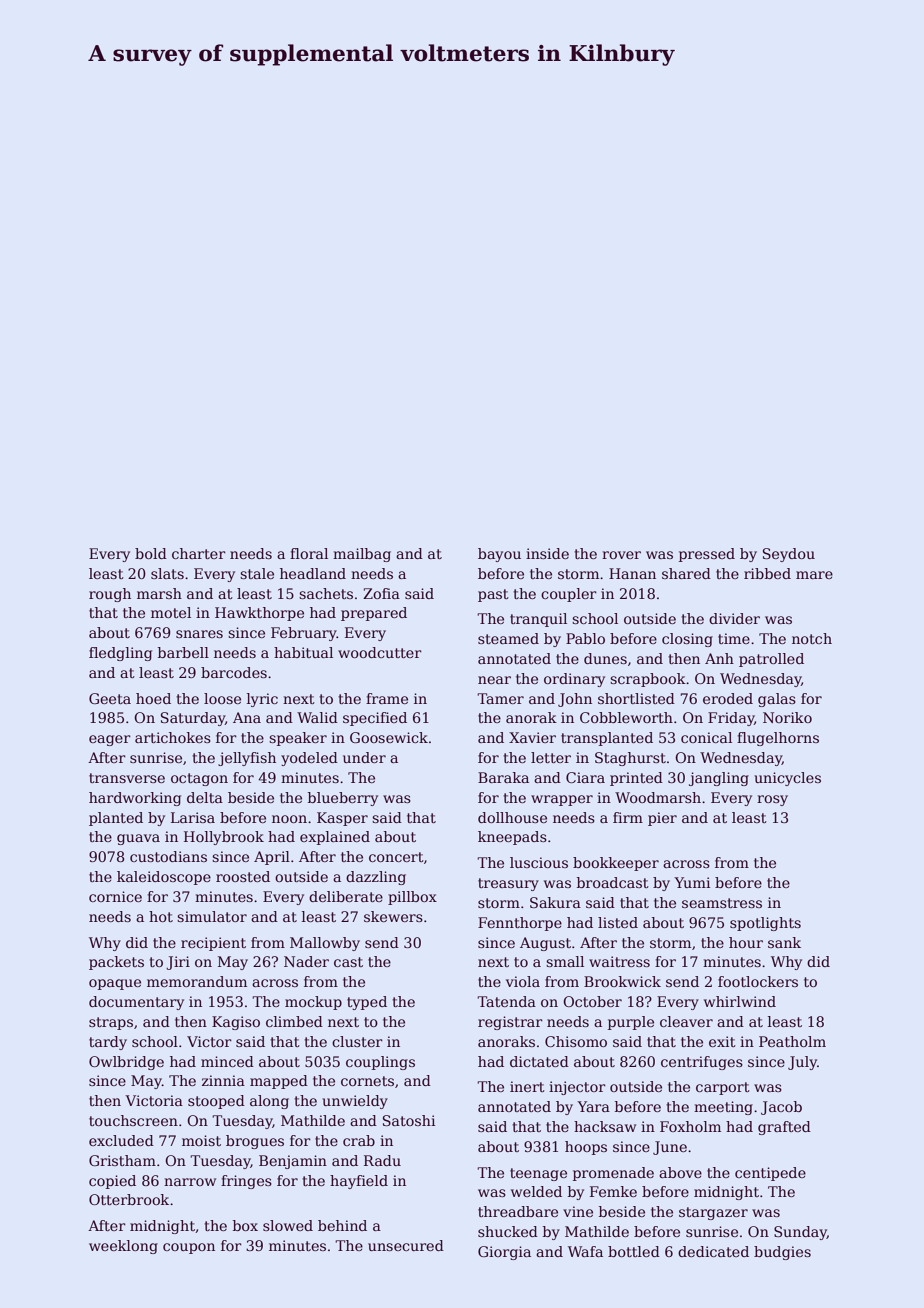  I want to click on behind, so click(342, 1225).
